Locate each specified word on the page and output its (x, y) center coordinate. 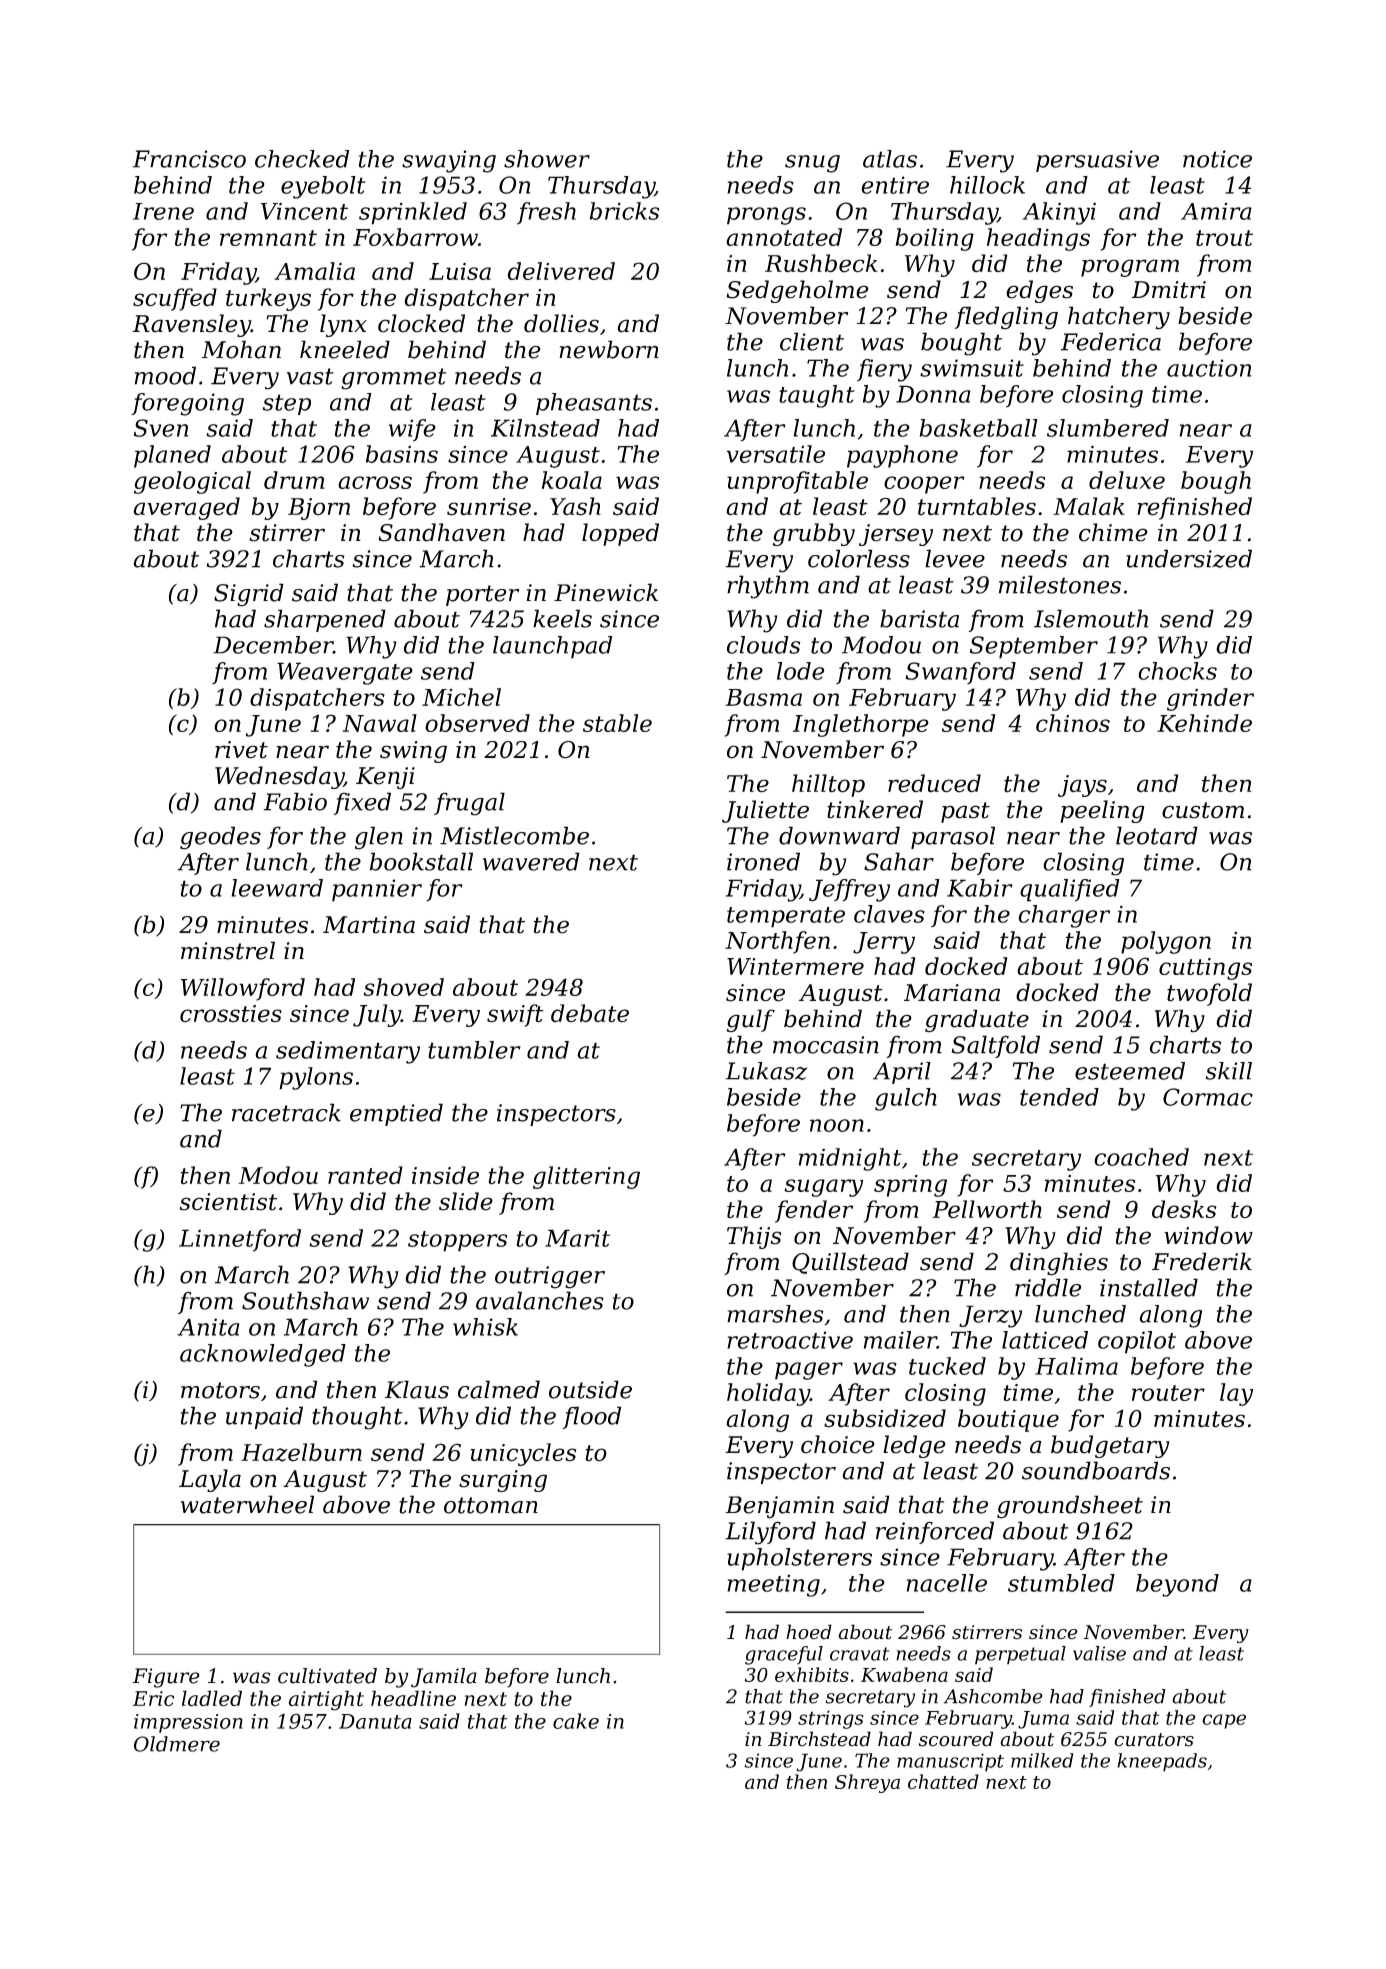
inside (445, 1175)
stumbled (1061, 1583)
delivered (561, 271)
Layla (210, 1480)
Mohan (241, 349)
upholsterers (799, 1559)
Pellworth (987, 1209)
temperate (786, 917)
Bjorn (319, 509)
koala (572, 480)
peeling (1102, 811)
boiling (935, 239)
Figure (166, 1678)
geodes (220, 838)
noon (837, 1125)
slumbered (1108, 428)
